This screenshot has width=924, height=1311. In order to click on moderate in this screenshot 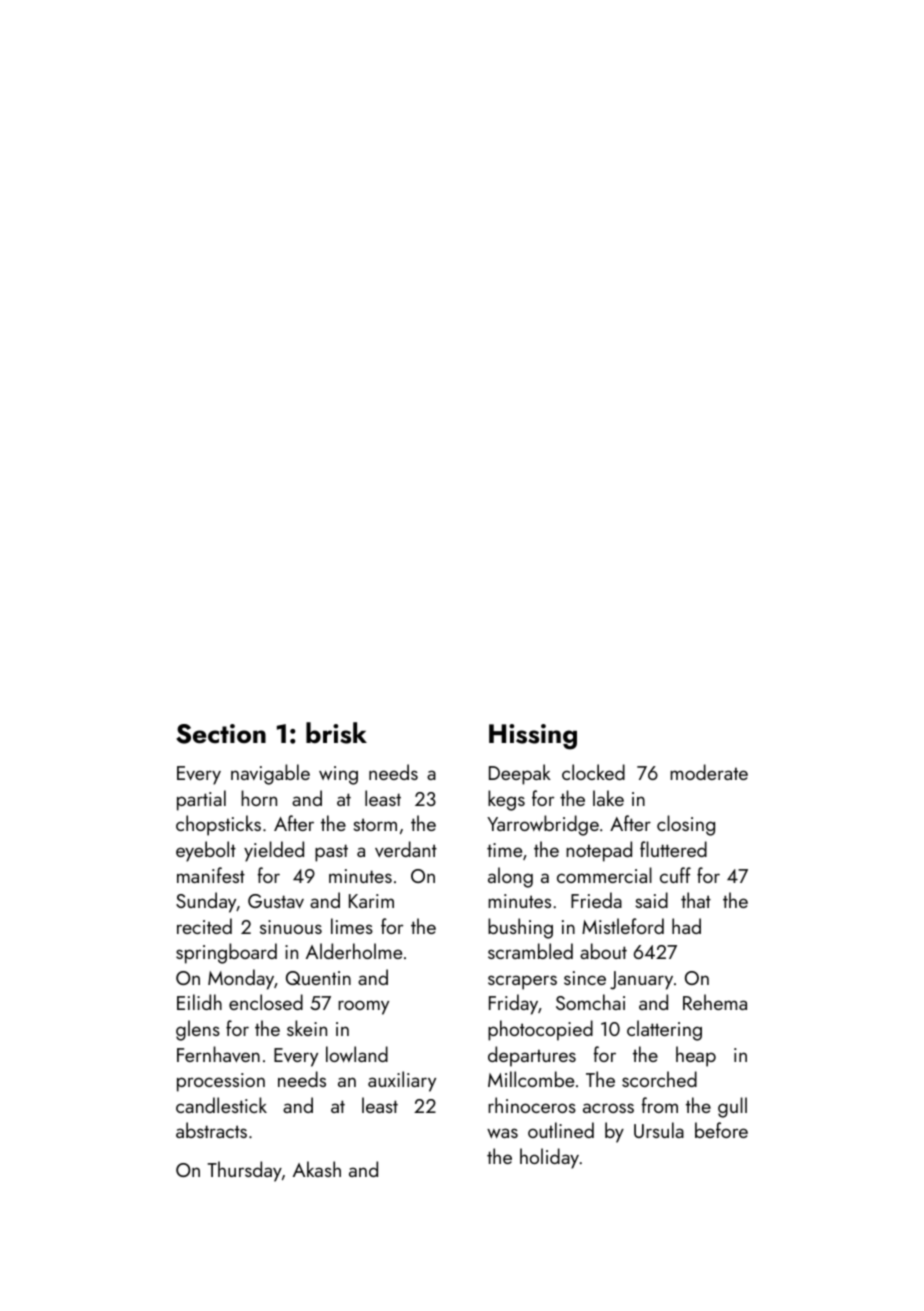, I will do `click(709, 772)`.
